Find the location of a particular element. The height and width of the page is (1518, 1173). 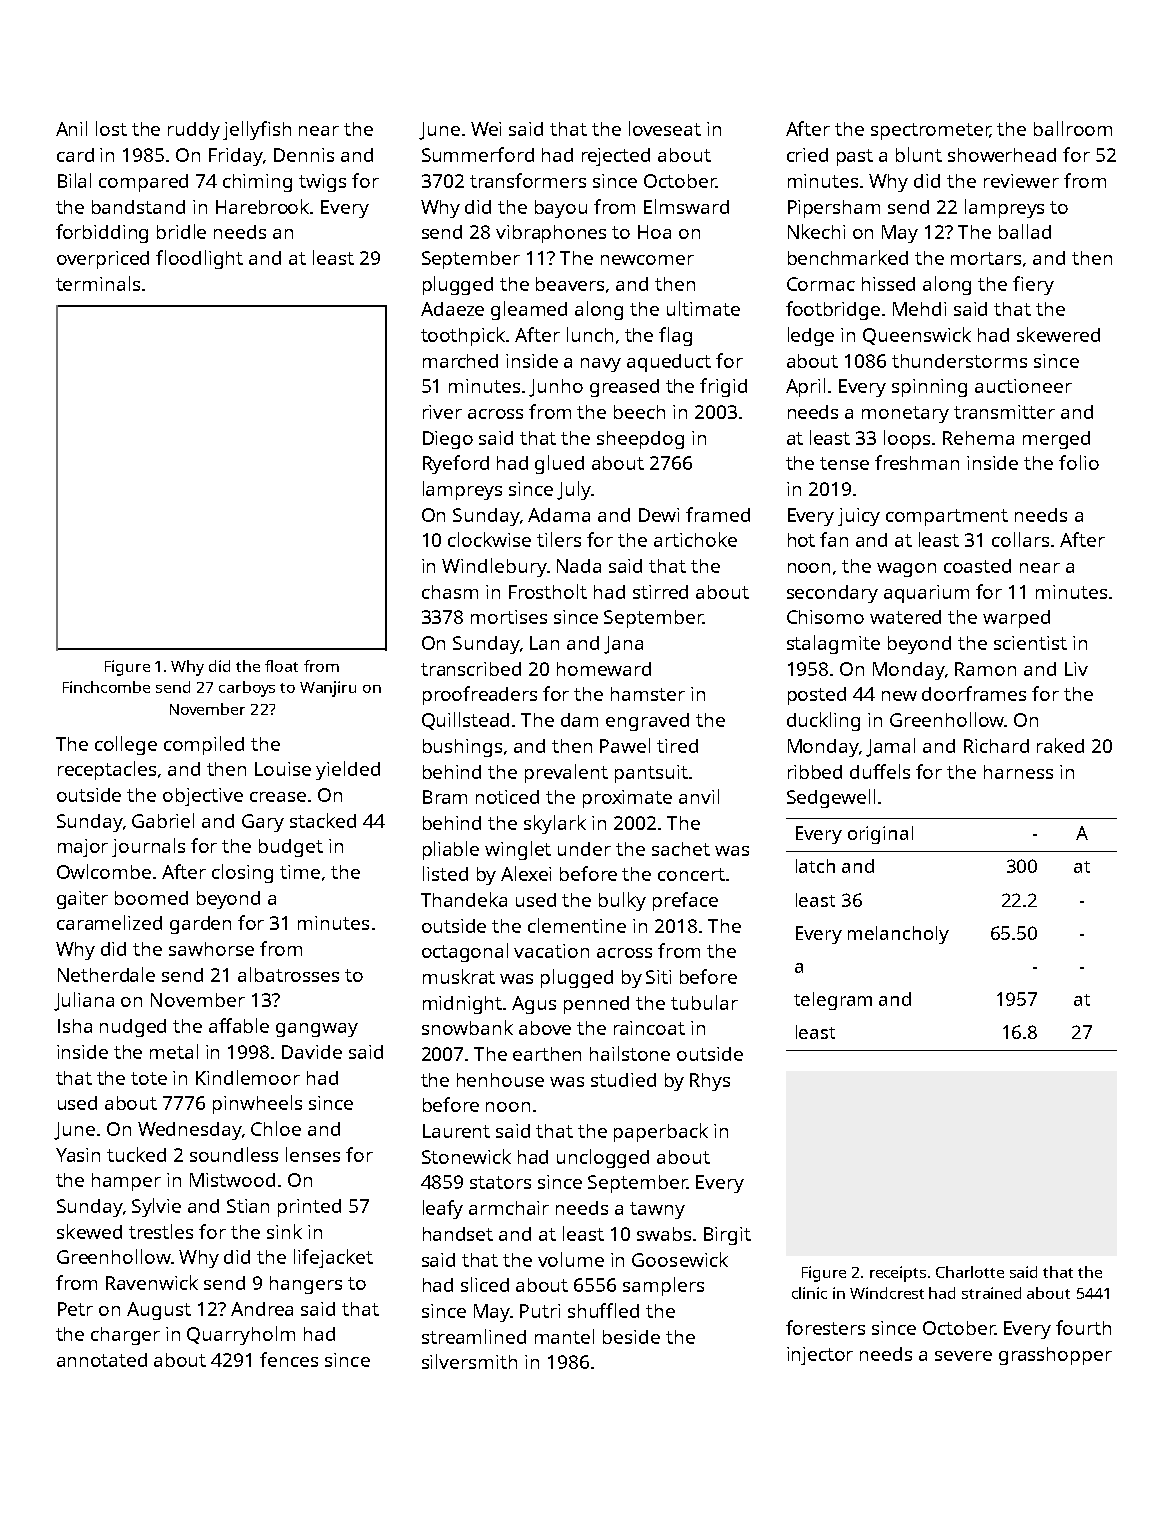

streamlined is located at coordinates (474, 1336).
